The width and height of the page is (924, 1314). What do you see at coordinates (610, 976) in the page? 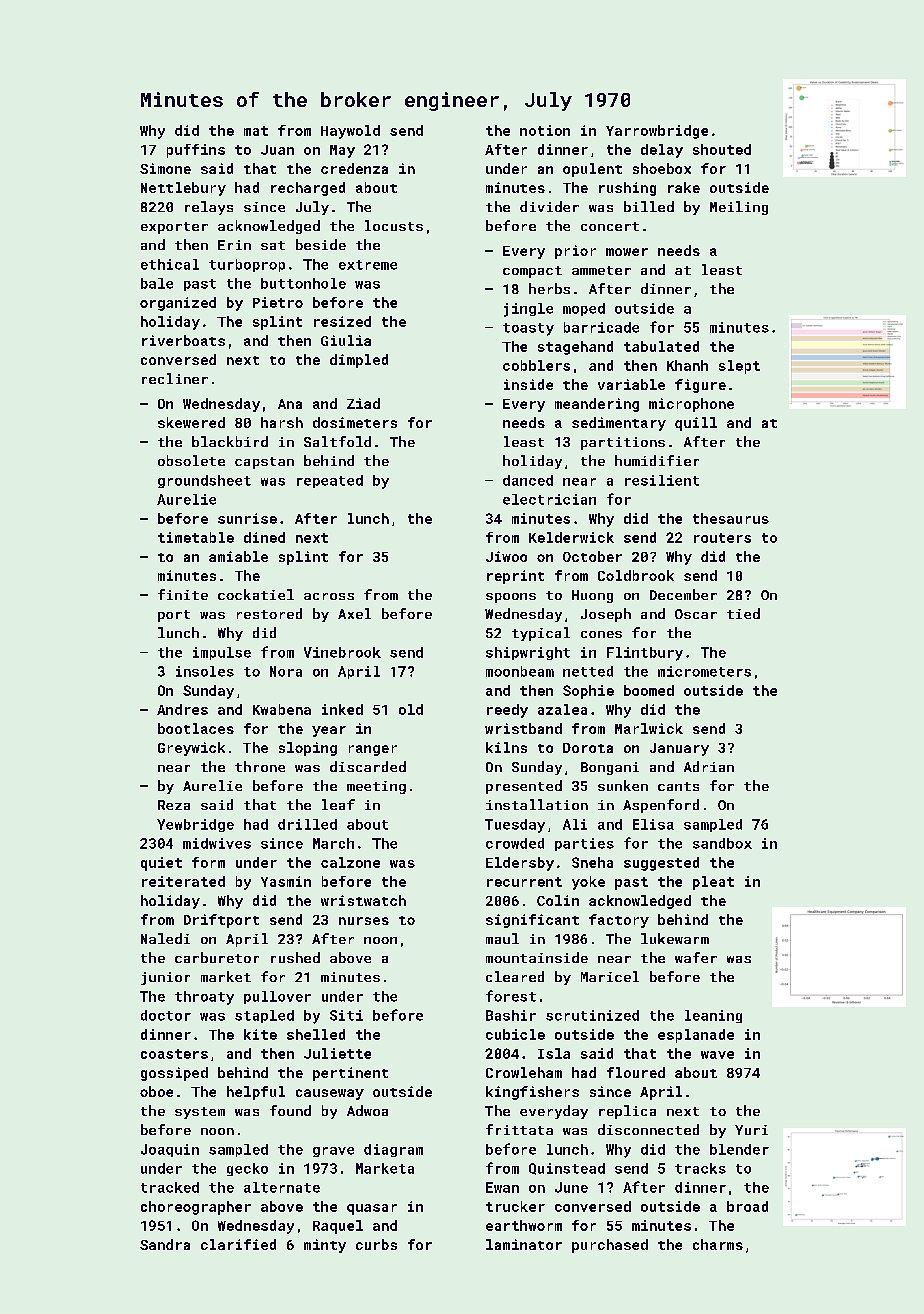
I see `Maricel` at bounding box center [610, 976].
